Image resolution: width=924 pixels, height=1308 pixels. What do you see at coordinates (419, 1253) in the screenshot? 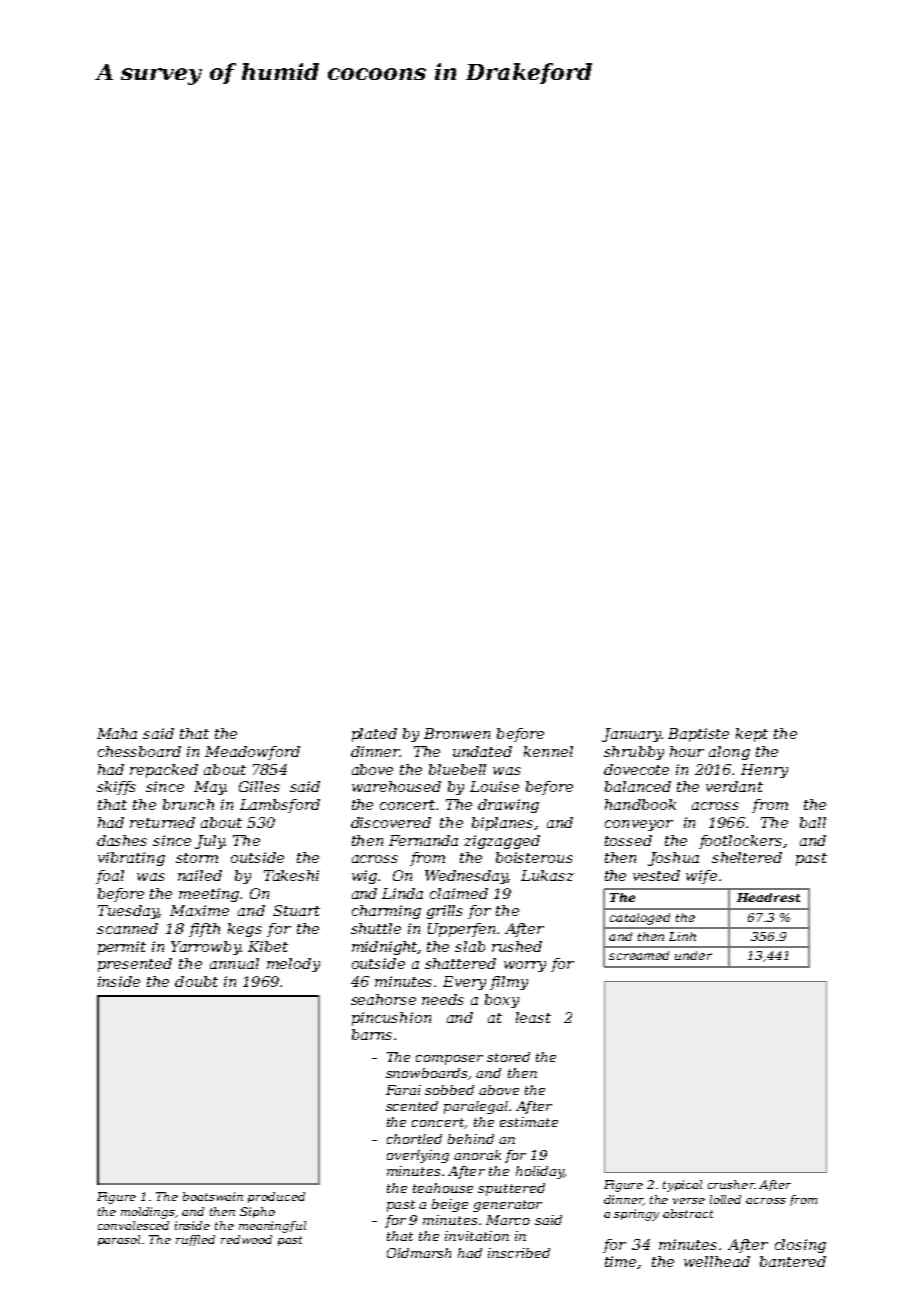
I see `Oldmarsh` at bounding box center [419, 1253].
